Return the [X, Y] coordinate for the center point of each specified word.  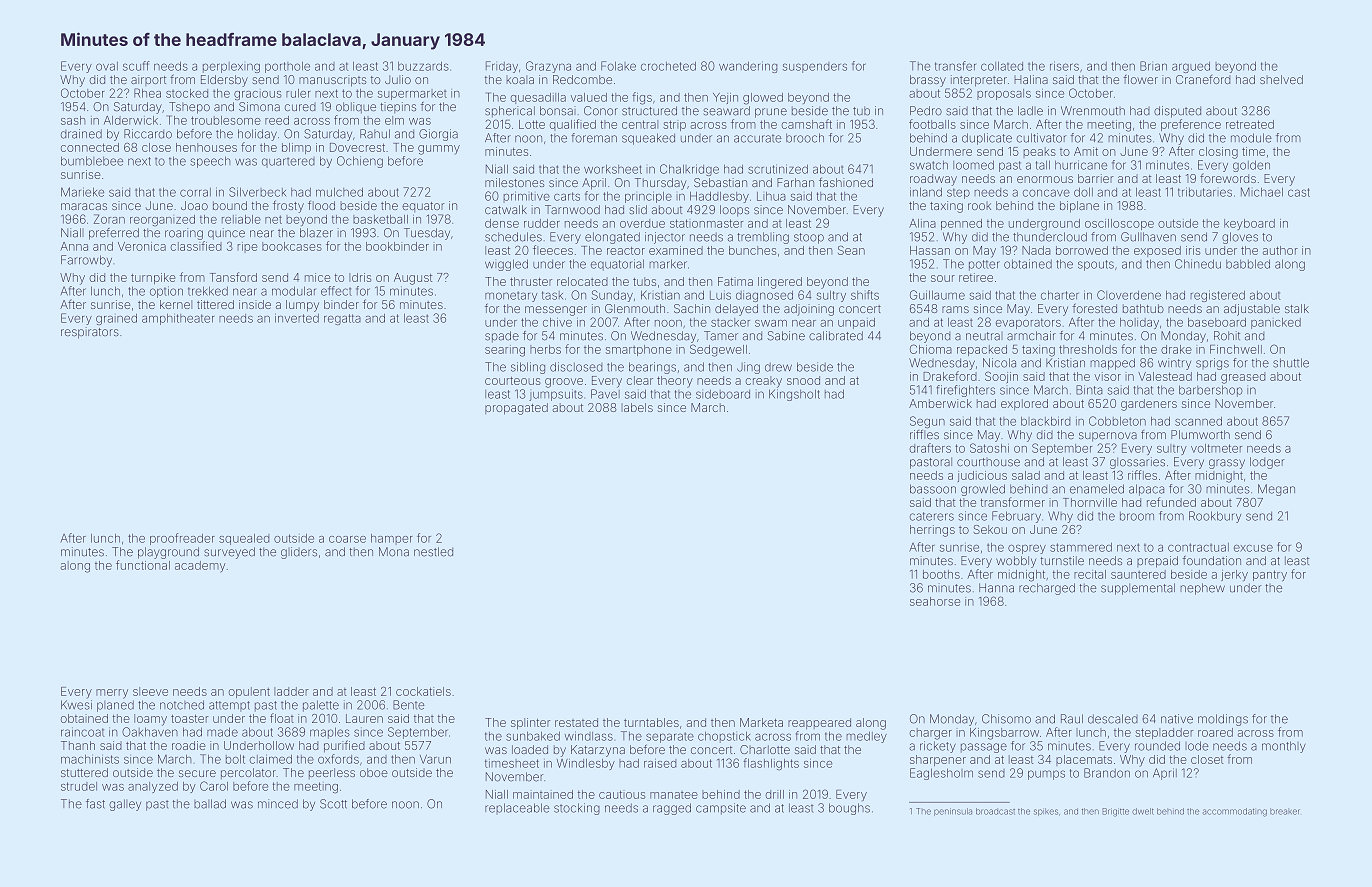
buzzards [423, 66]
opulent [249, 692]
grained [116, 319]
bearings [652, 368]
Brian [1153, 66]
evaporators [1028, 323]
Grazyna [548, 67]
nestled [433, 552]
